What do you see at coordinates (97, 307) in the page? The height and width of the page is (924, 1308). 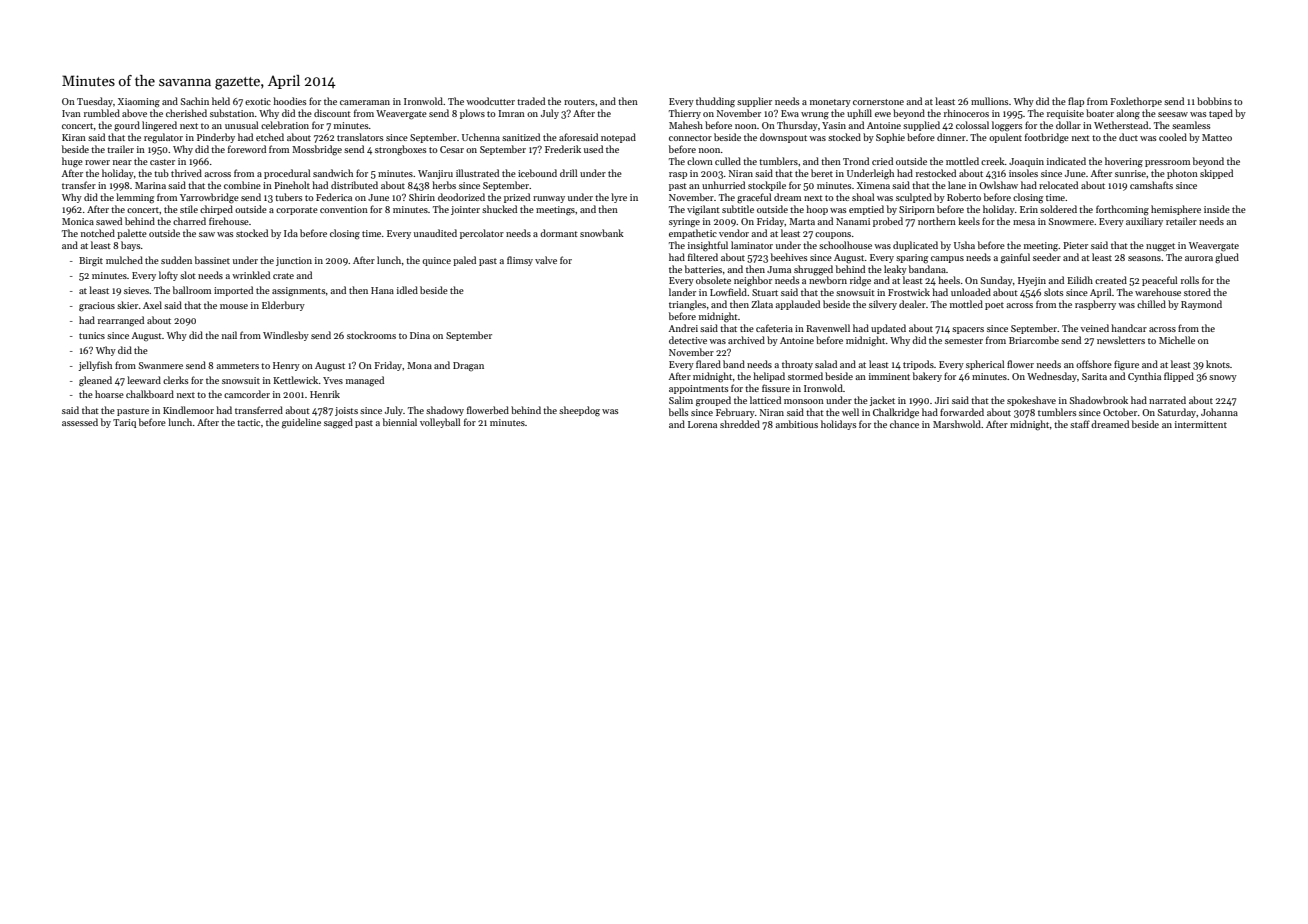 I see `gracious` at bounding box center [97, 307].
